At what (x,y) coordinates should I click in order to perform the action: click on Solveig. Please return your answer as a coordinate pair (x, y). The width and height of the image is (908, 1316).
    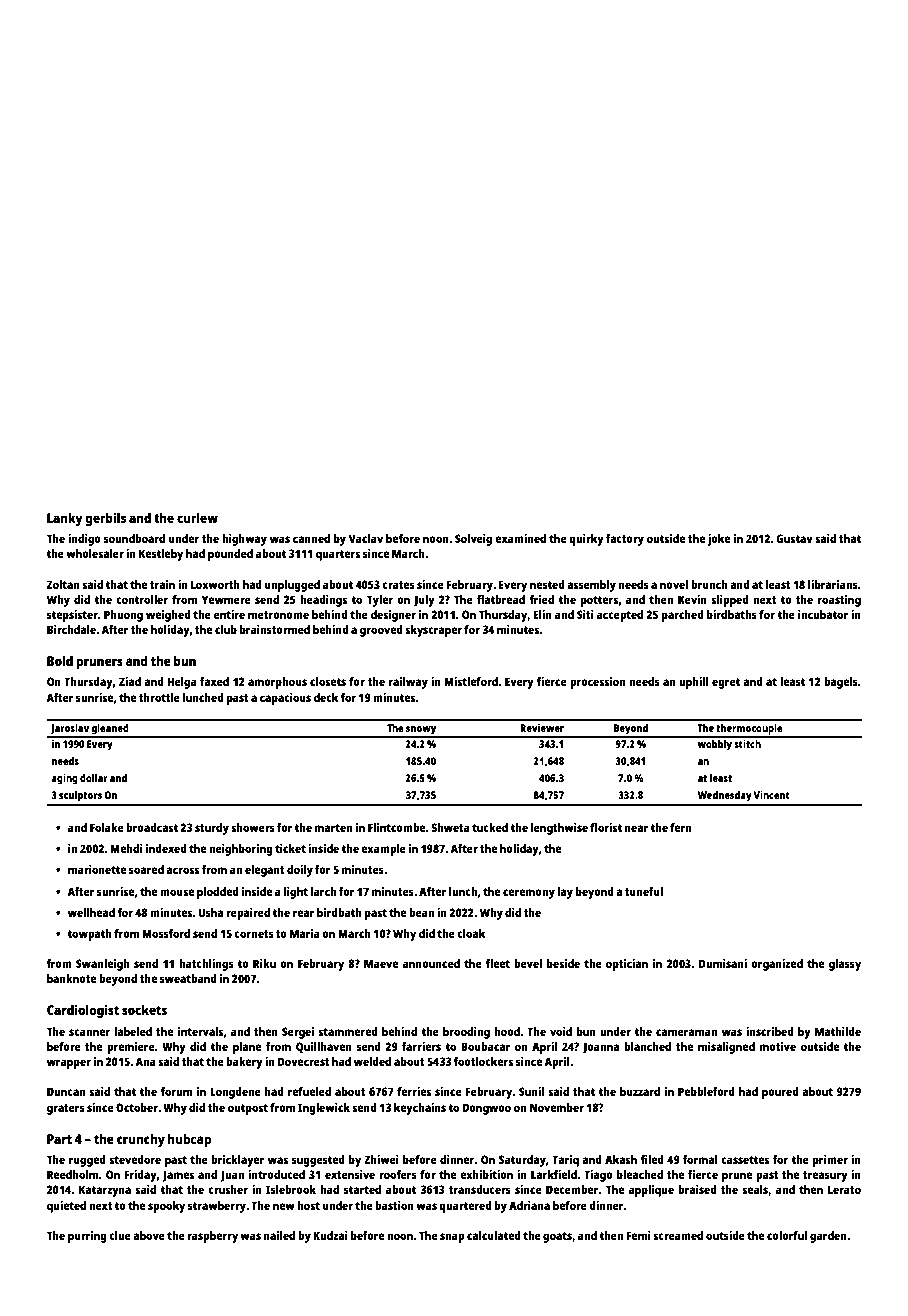
    Looking at the image, I should click on (473, 540).
